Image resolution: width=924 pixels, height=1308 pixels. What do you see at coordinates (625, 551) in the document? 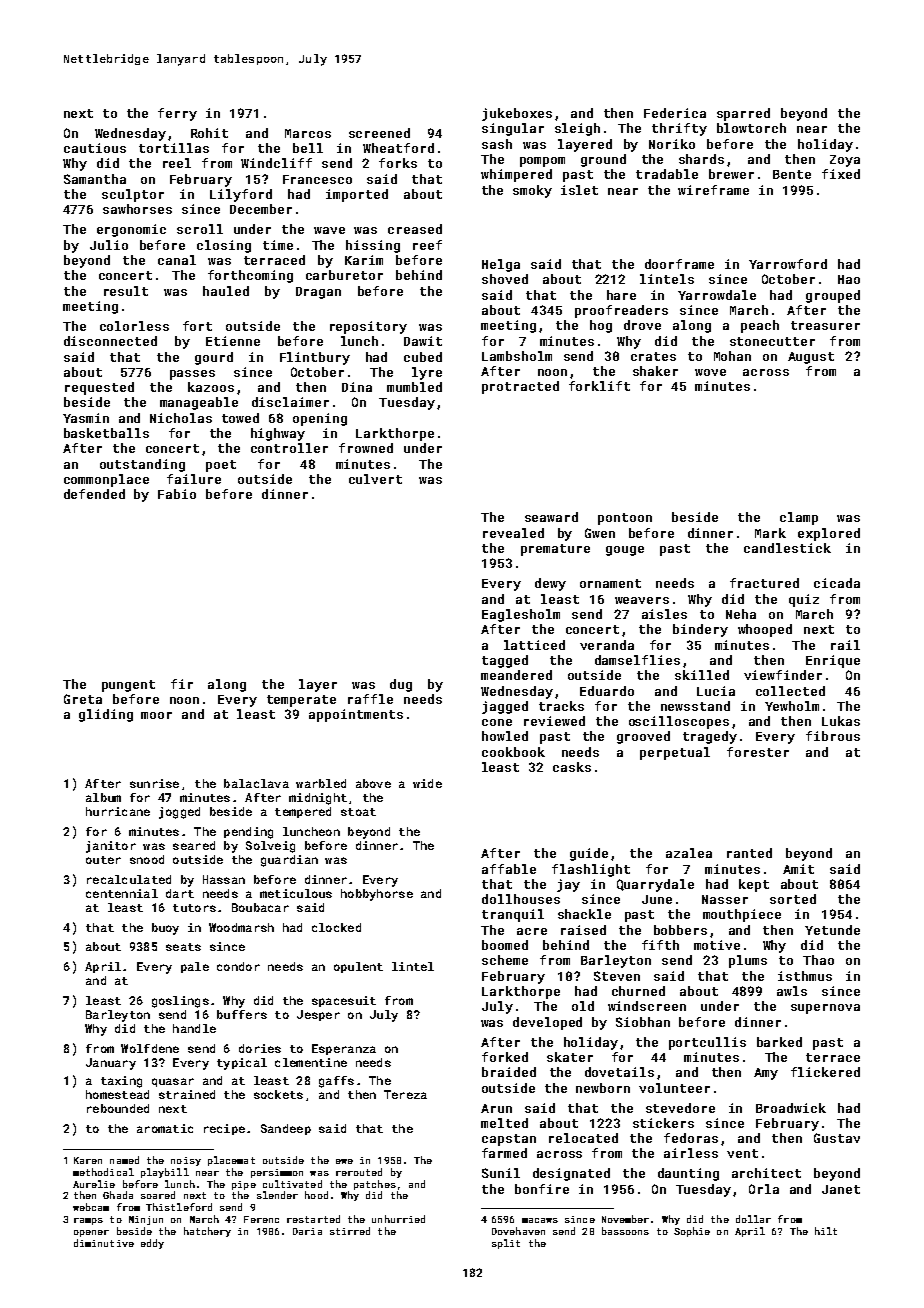
I see `gouge` at bounding box center [625, 551].
